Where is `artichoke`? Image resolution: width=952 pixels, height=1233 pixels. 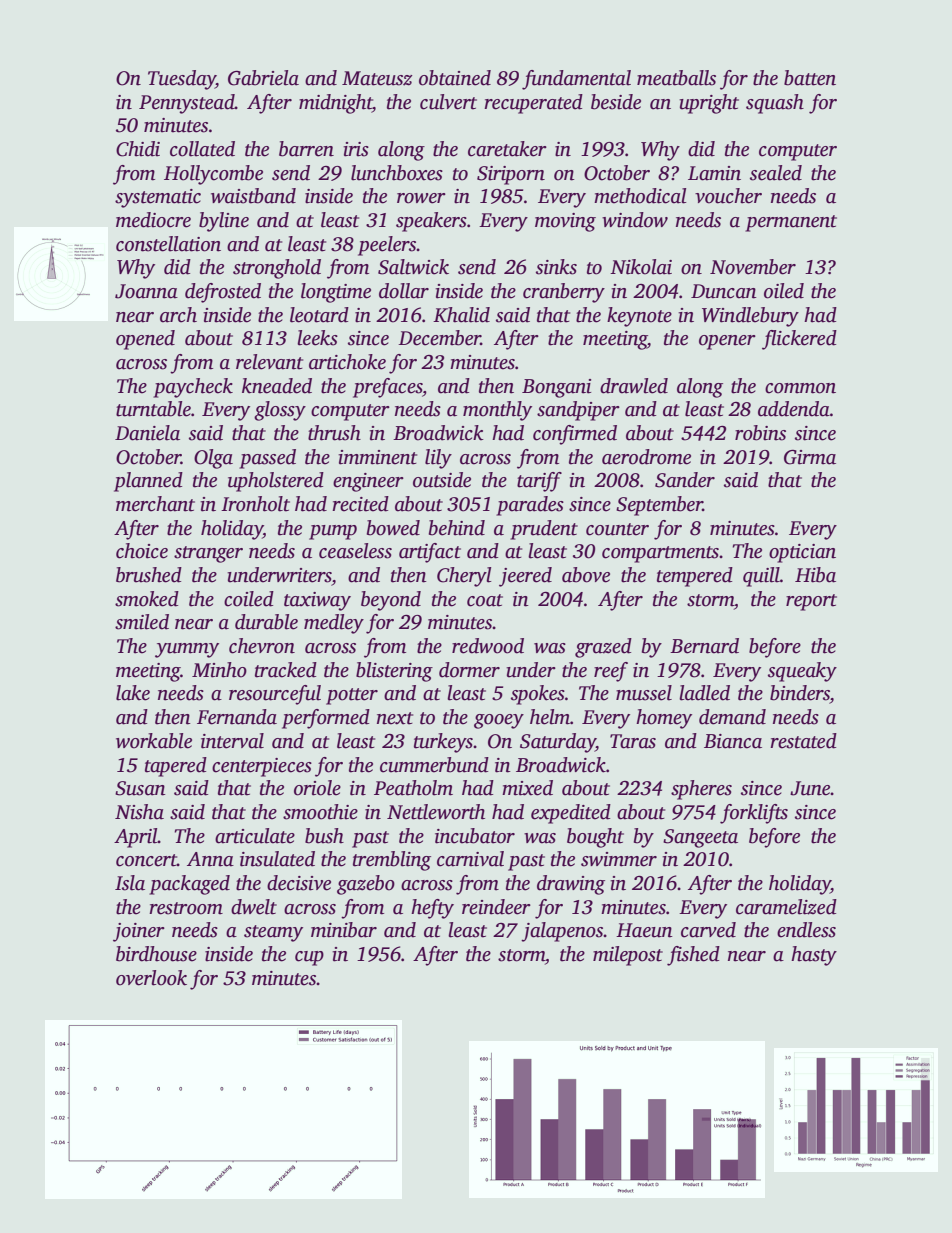
artichoke is located at coordinates (347, 362).
